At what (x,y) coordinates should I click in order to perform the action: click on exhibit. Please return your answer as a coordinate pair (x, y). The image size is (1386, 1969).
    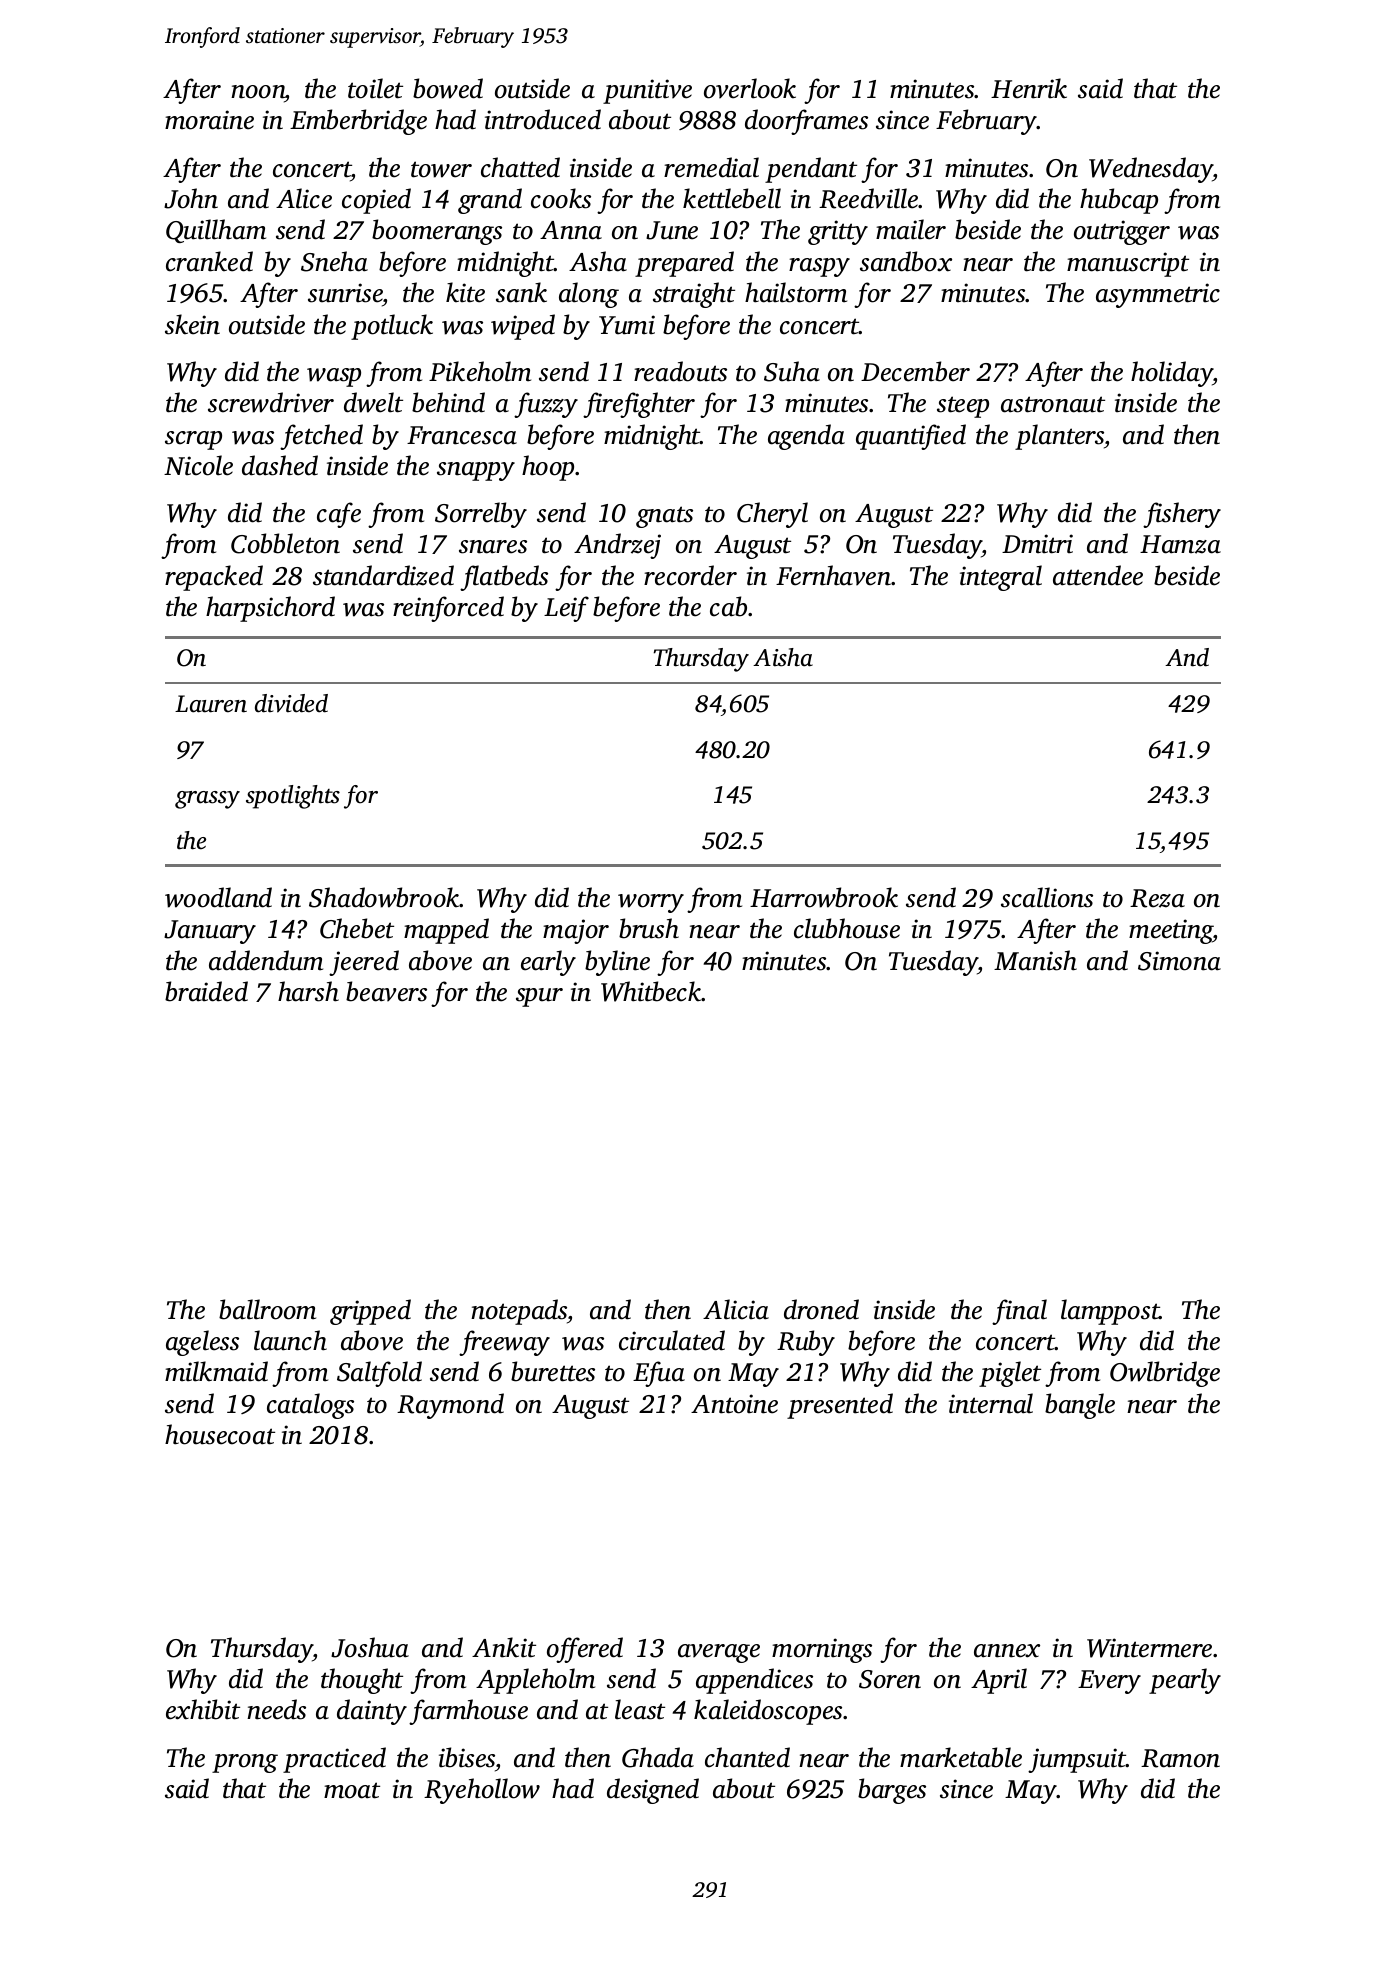
    Looking at the image, I should click on (203, 1709).
